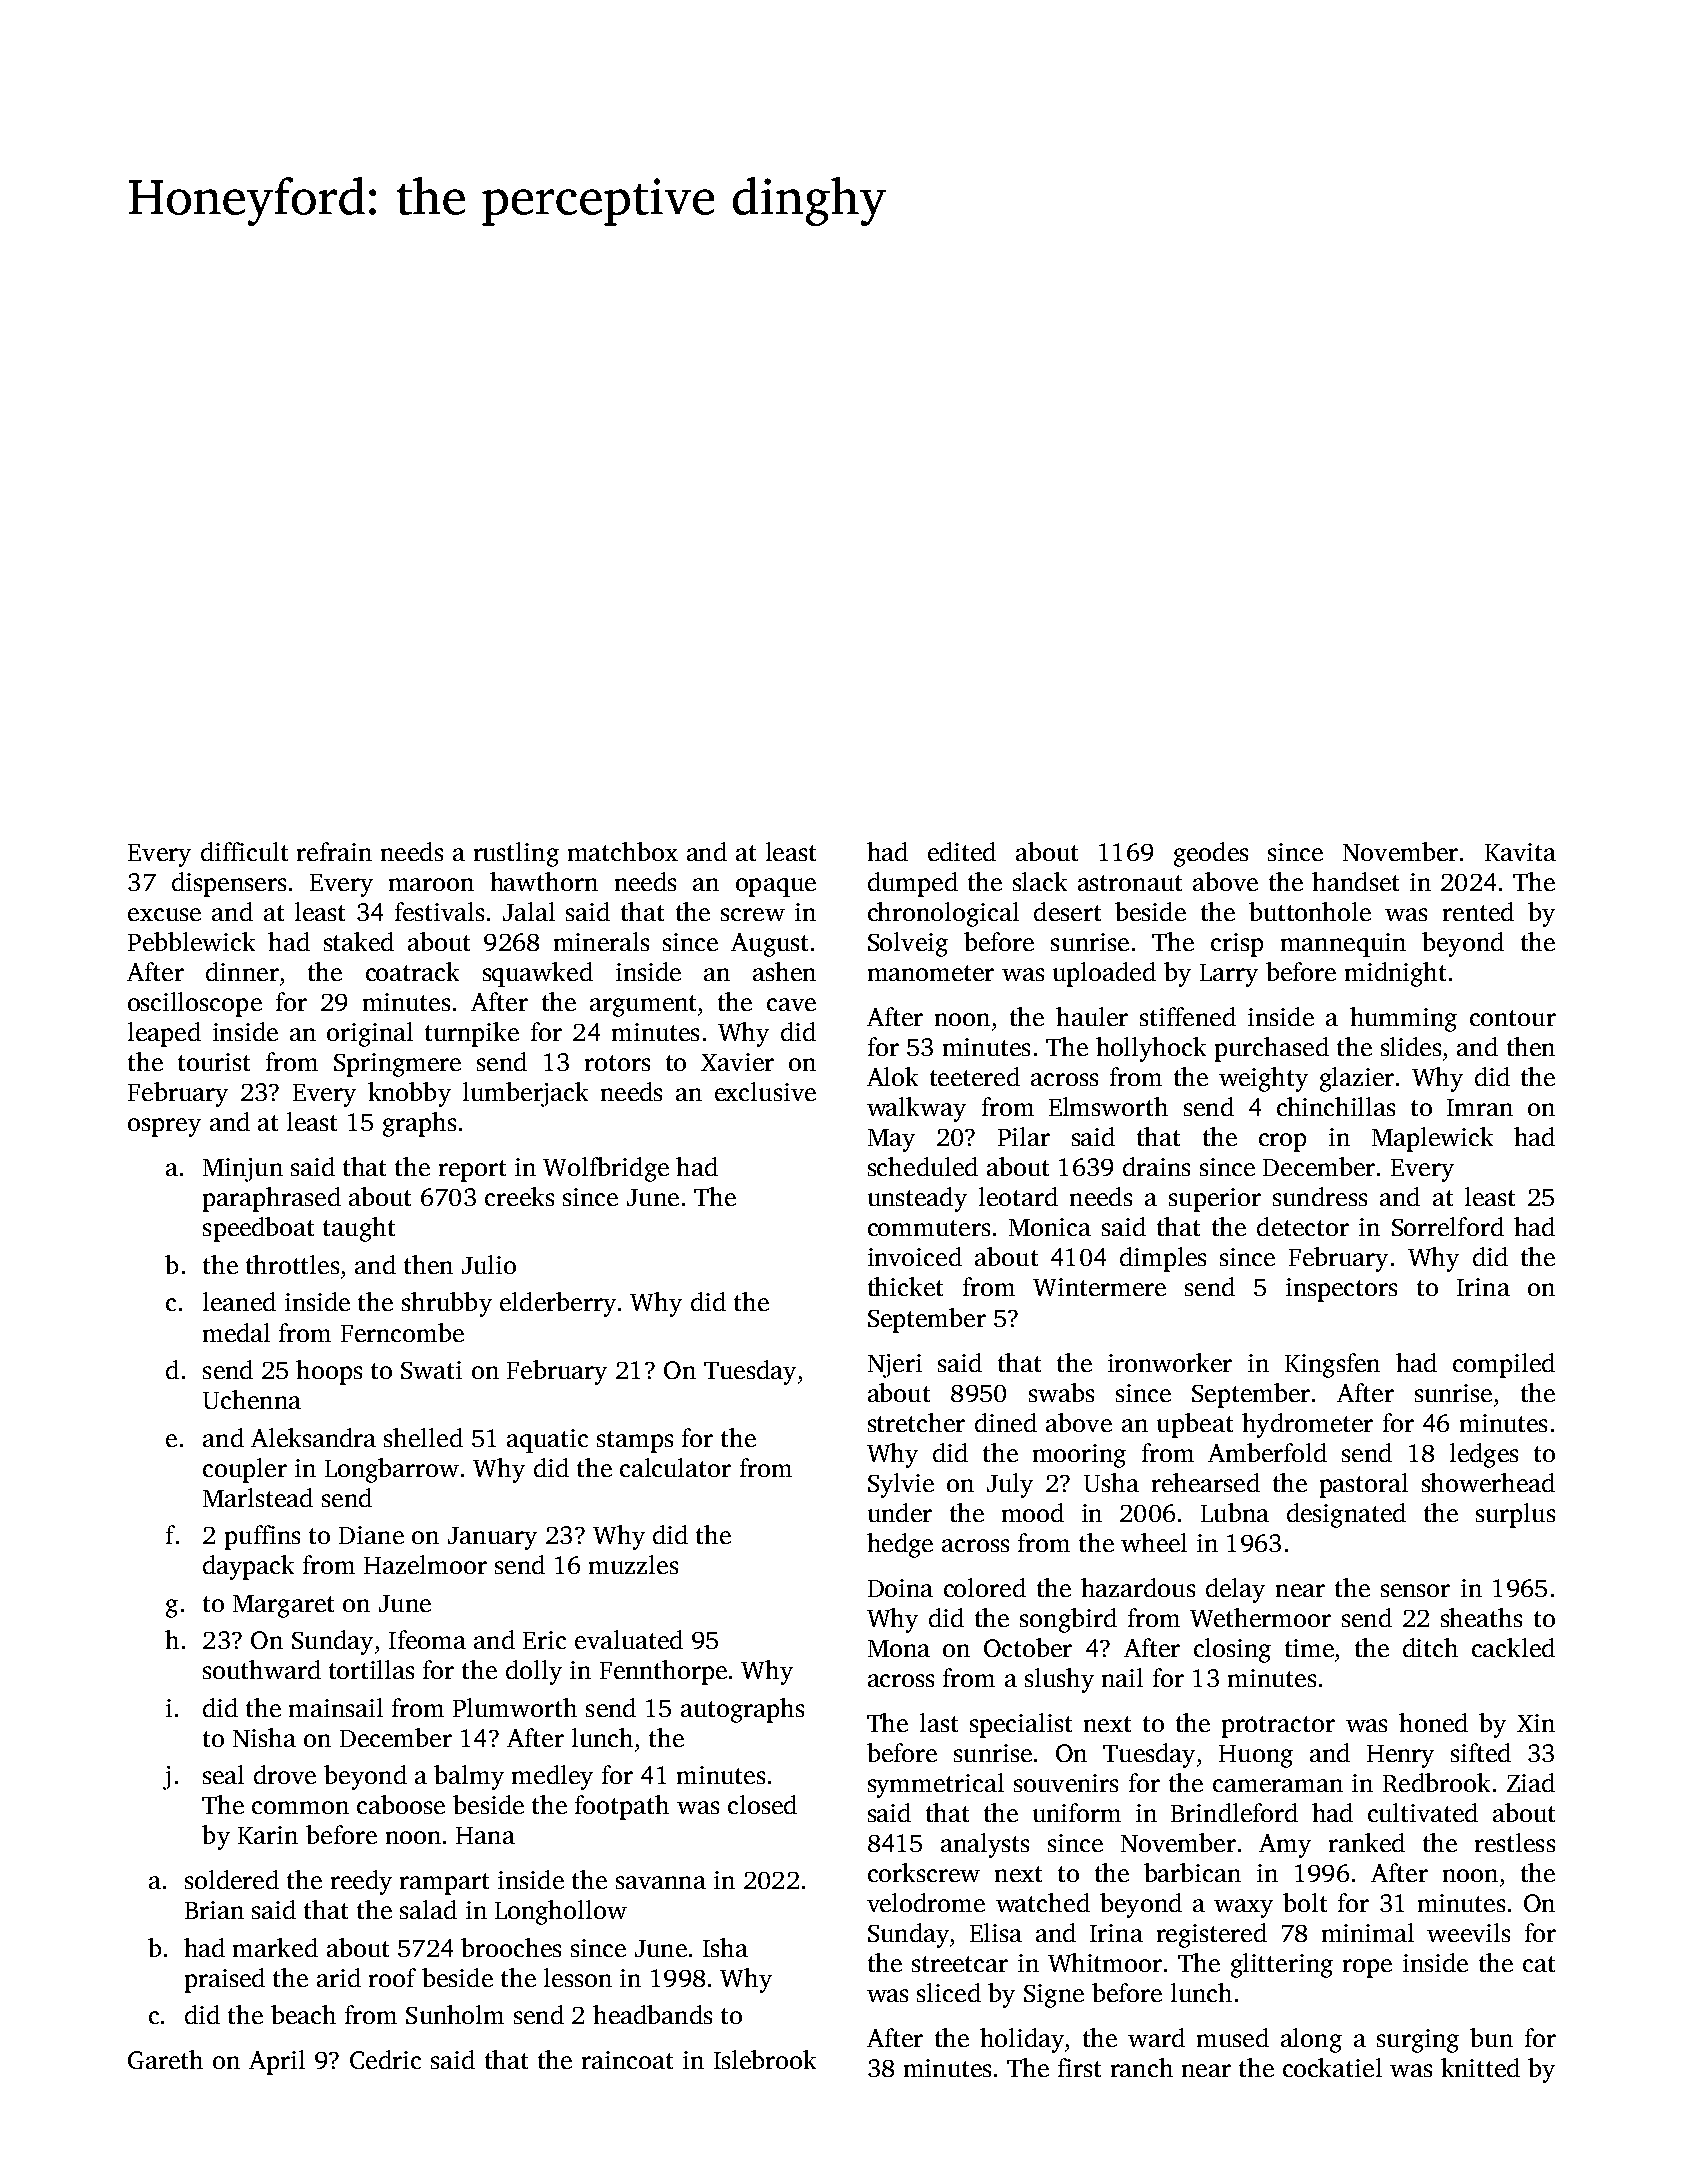 The image size is (1683, 2178). I want to click on Kavita, so click(1520, 852).
